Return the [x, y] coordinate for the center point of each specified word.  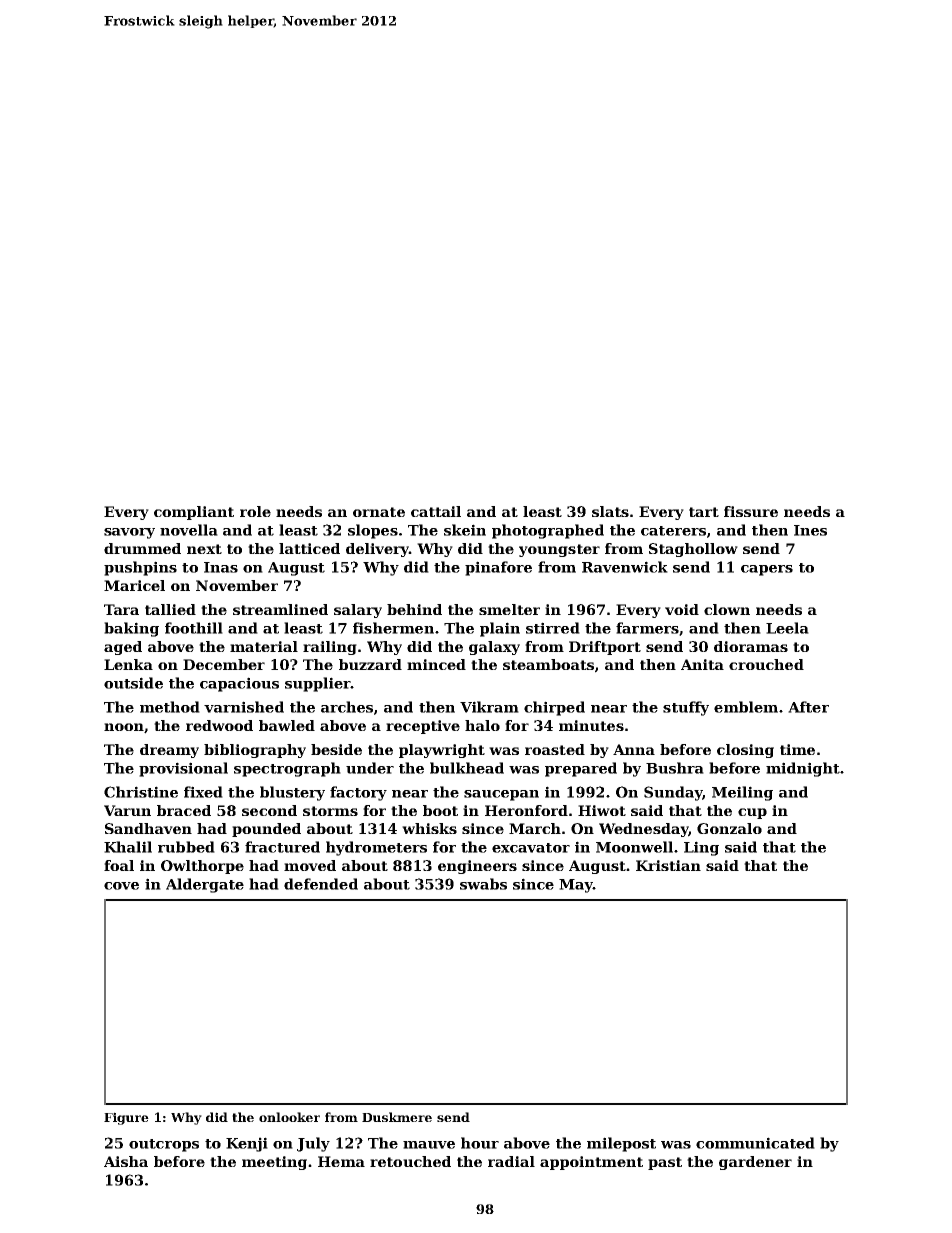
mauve [429, 1145]
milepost [621, 1144]
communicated [755, 1143]
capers [767, 570]
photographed [548, 531]
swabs [483, 884]
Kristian [668, 865]
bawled [287, 725]
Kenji [247, 1144]
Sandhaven [148, 828]
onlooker [289, 1117]
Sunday [673, 793]
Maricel [134, 585]
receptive [423, 727]
